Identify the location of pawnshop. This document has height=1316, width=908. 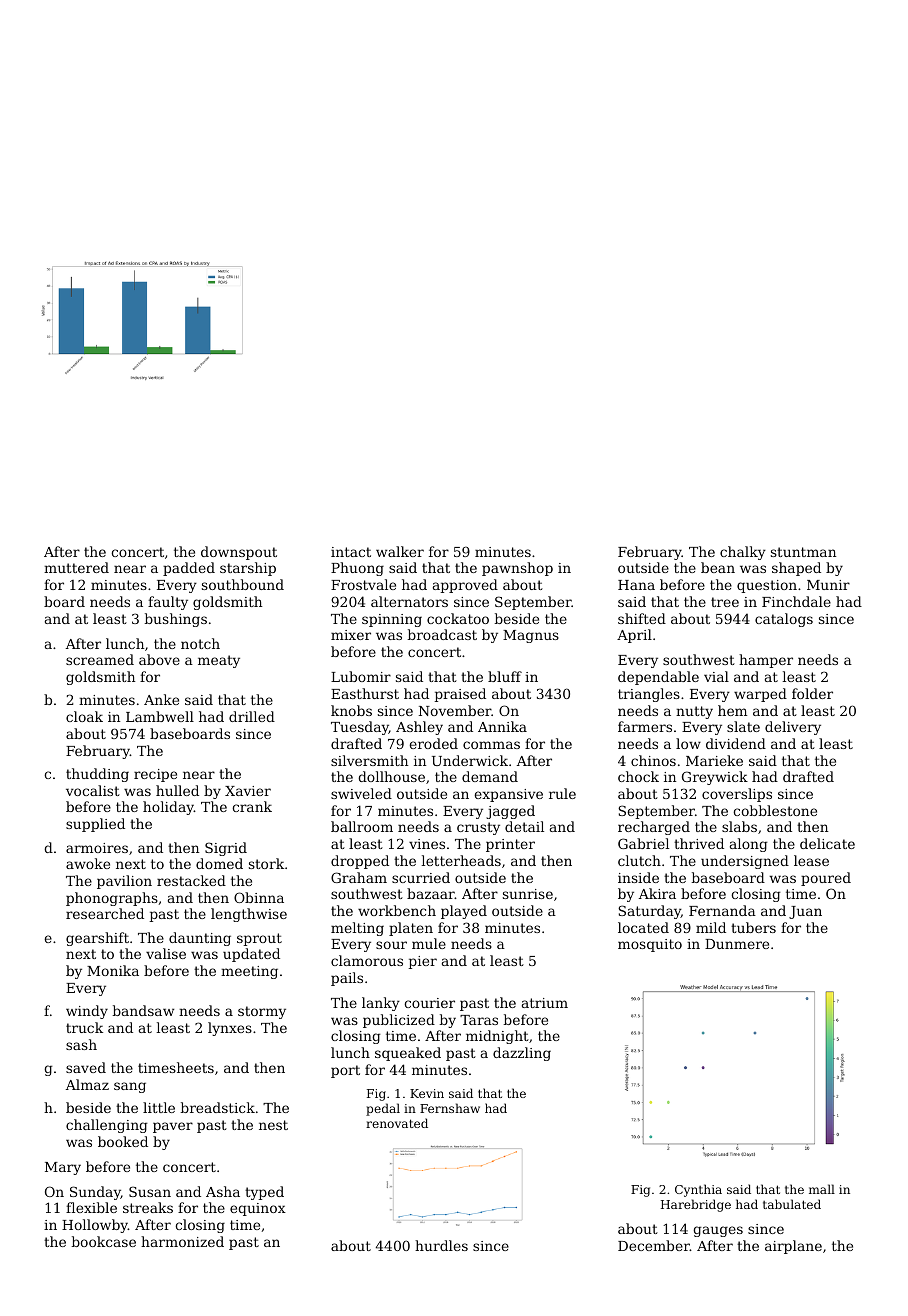
(517, 569).
